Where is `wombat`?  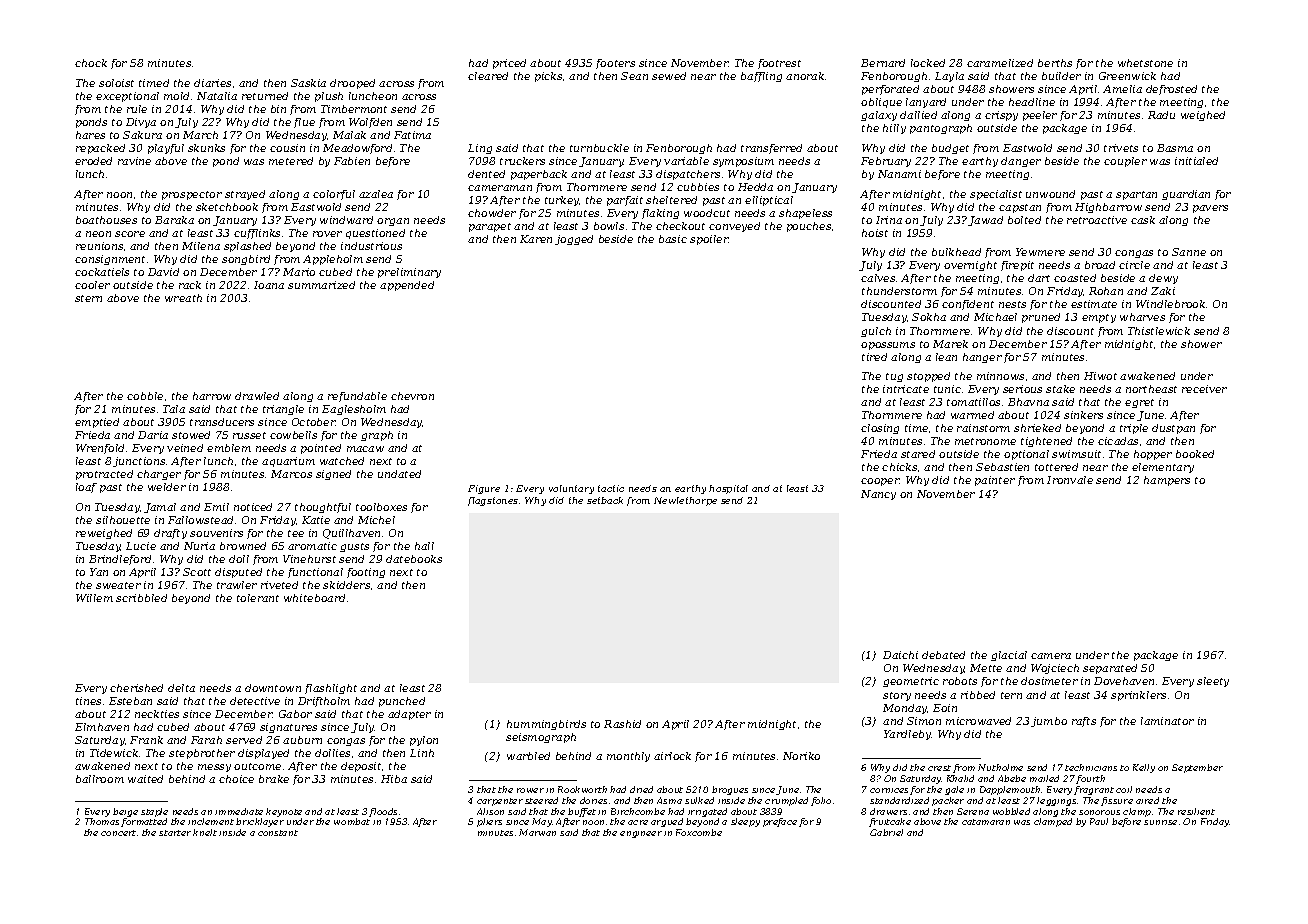
wombat is located at coordinates (352, 821).
